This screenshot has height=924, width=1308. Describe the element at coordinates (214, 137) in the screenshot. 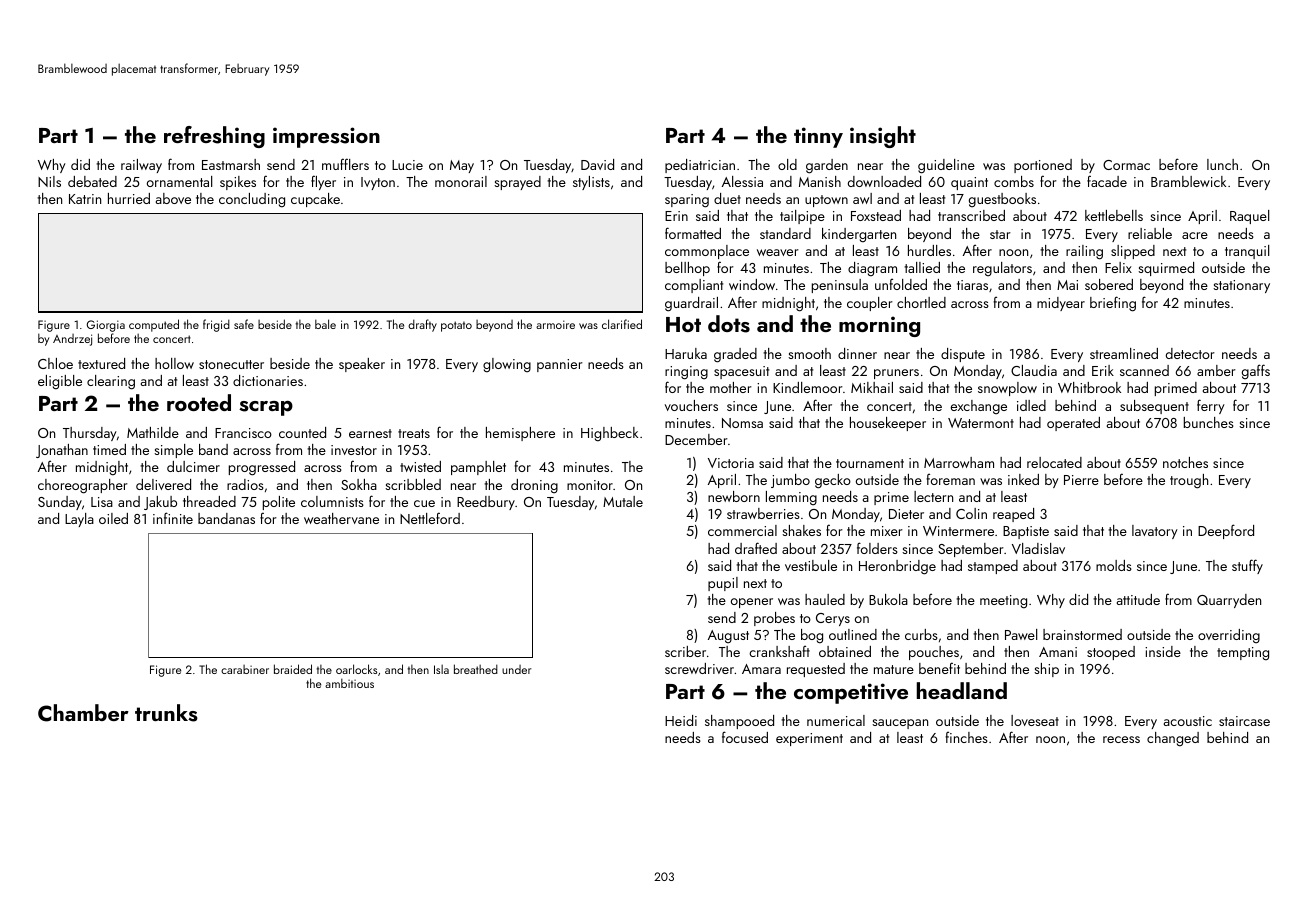

I see `refreshing` at that location.
